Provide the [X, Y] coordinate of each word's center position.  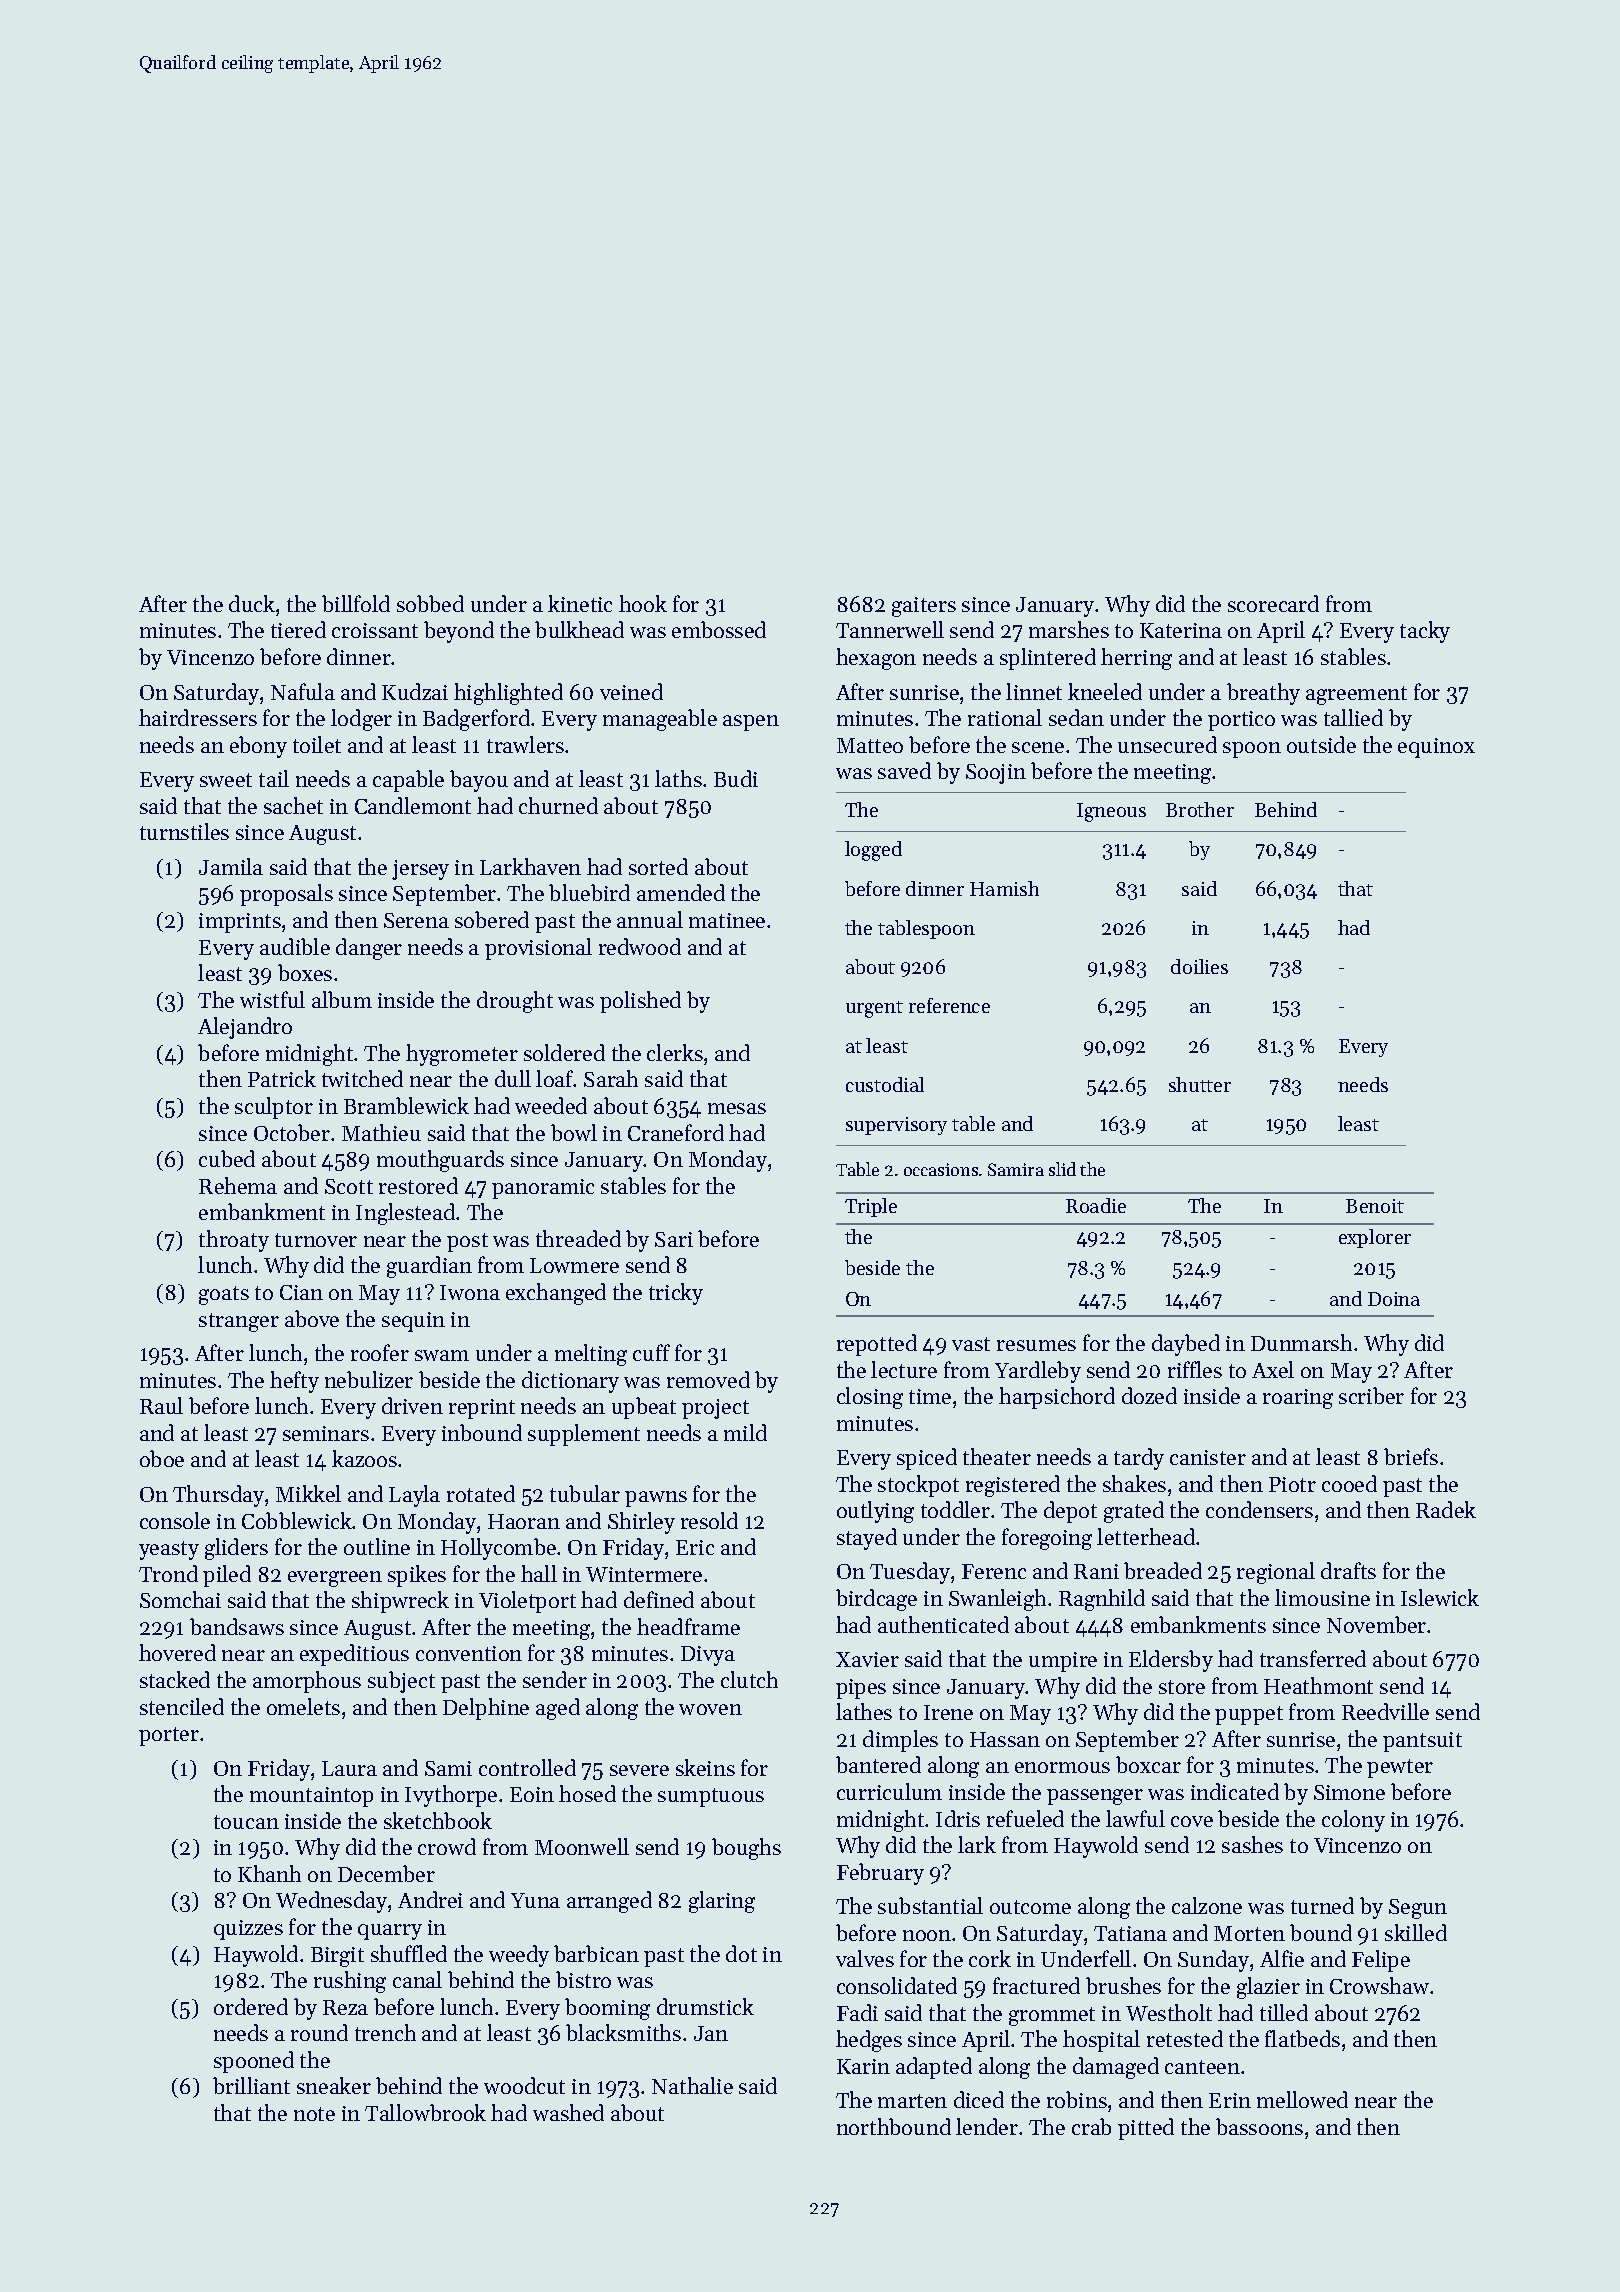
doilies [1199, 966]
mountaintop [311, 1797]
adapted [934, 2068]
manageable [660, 720]
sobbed [430, 603]
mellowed [1302, 2099]
